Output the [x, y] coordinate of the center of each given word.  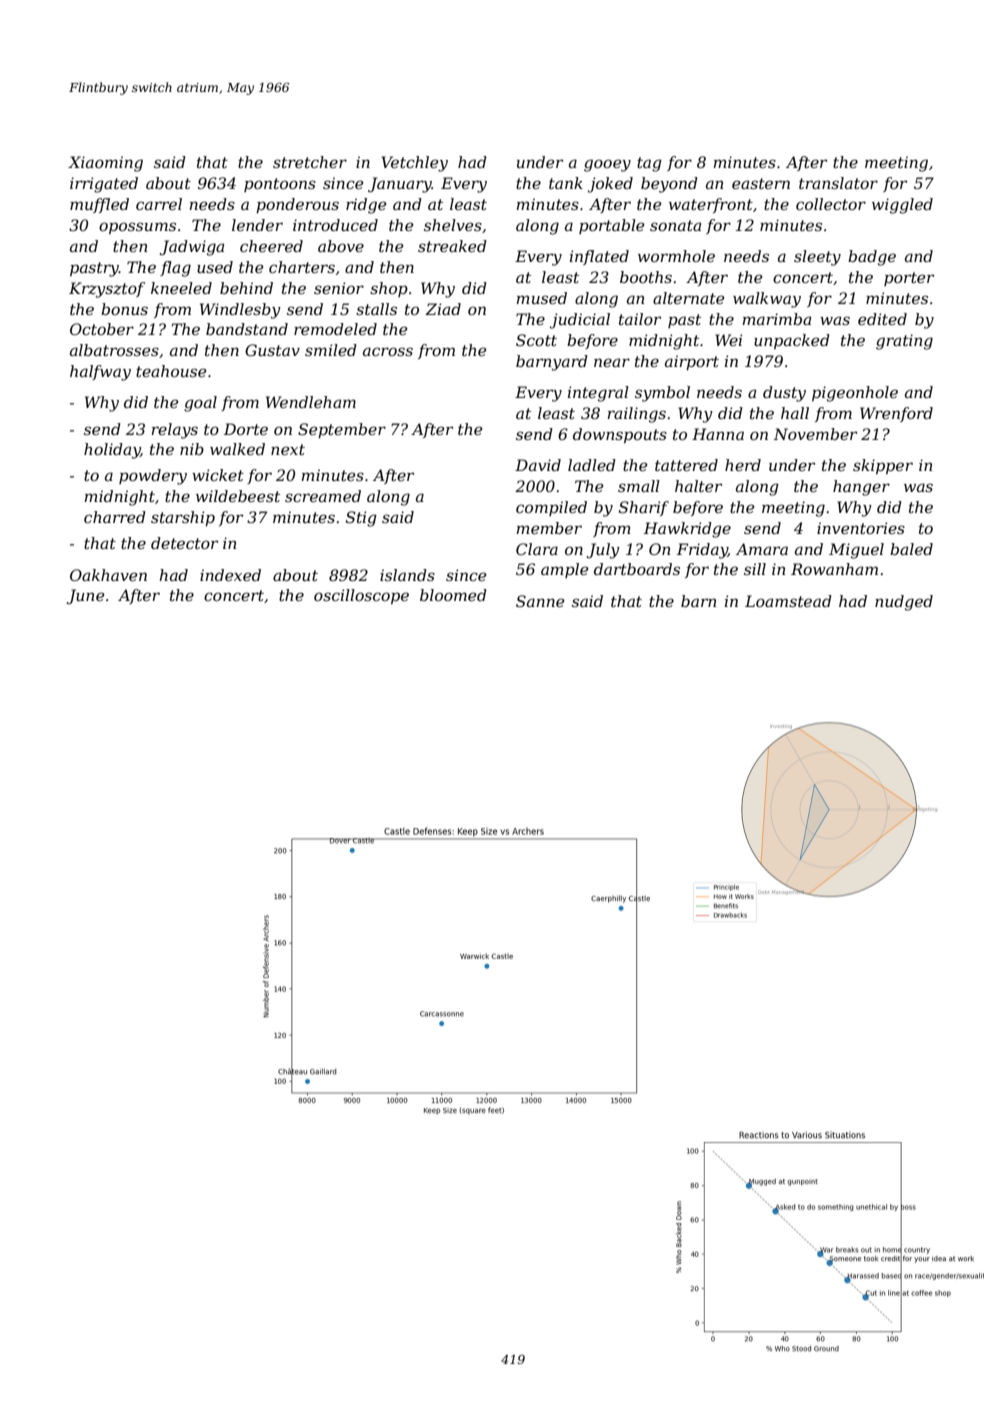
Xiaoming [105, 164]
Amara [762, 549]
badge [872, 258]
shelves [453, 225]
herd [743, 465]
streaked [452, 246]
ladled [592, 465]
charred [115, 517]
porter [909, 279]
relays [175, 431]
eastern [761, 183]
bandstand [247, 329]
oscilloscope [361, 596]
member [549, 528]
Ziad [443, 309]
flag [175, 269]
